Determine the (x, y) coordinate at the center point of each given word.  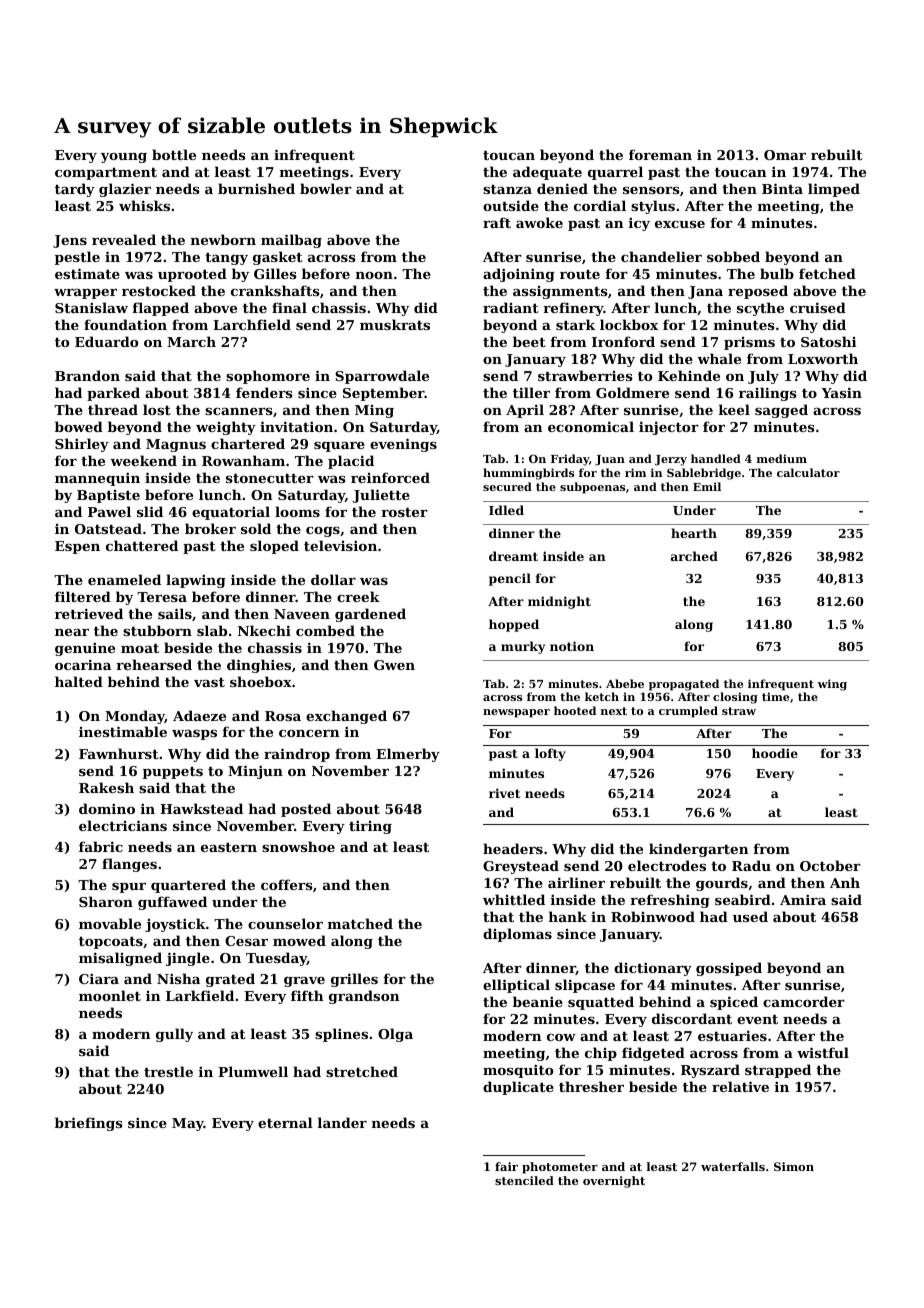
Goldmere (632, 392)
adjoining (519, 275)
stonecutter (270, 478)
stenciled (524, 1180)
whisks (144, 205)
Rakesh (106, 787)
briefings (89, 1124)
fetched (827, 273)
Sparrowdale (382, 377)
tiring (370, 827)
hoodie (775, 753)
